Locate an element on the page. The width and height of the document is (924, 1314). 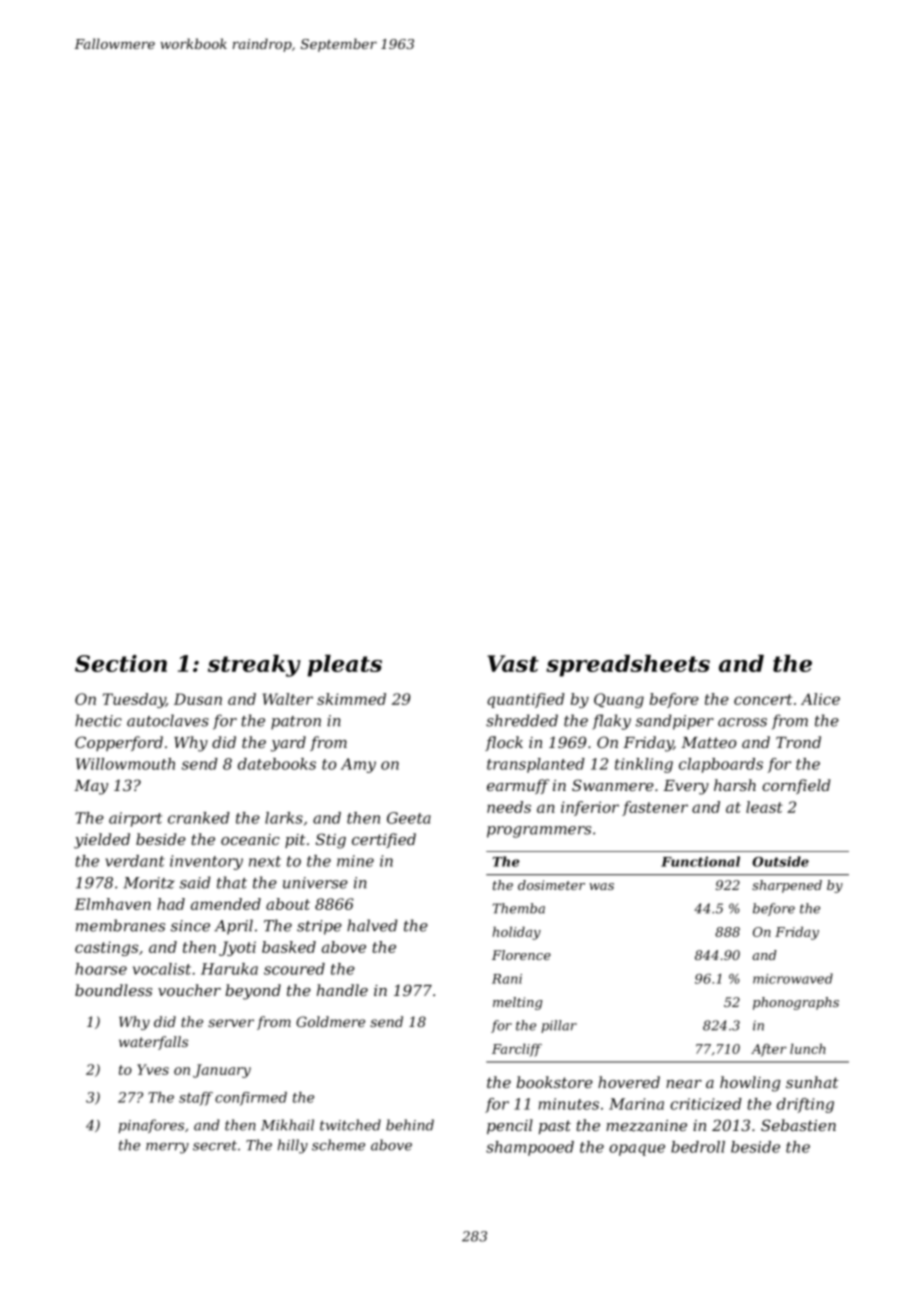
skimmed is located at coordinates (351, 699).
